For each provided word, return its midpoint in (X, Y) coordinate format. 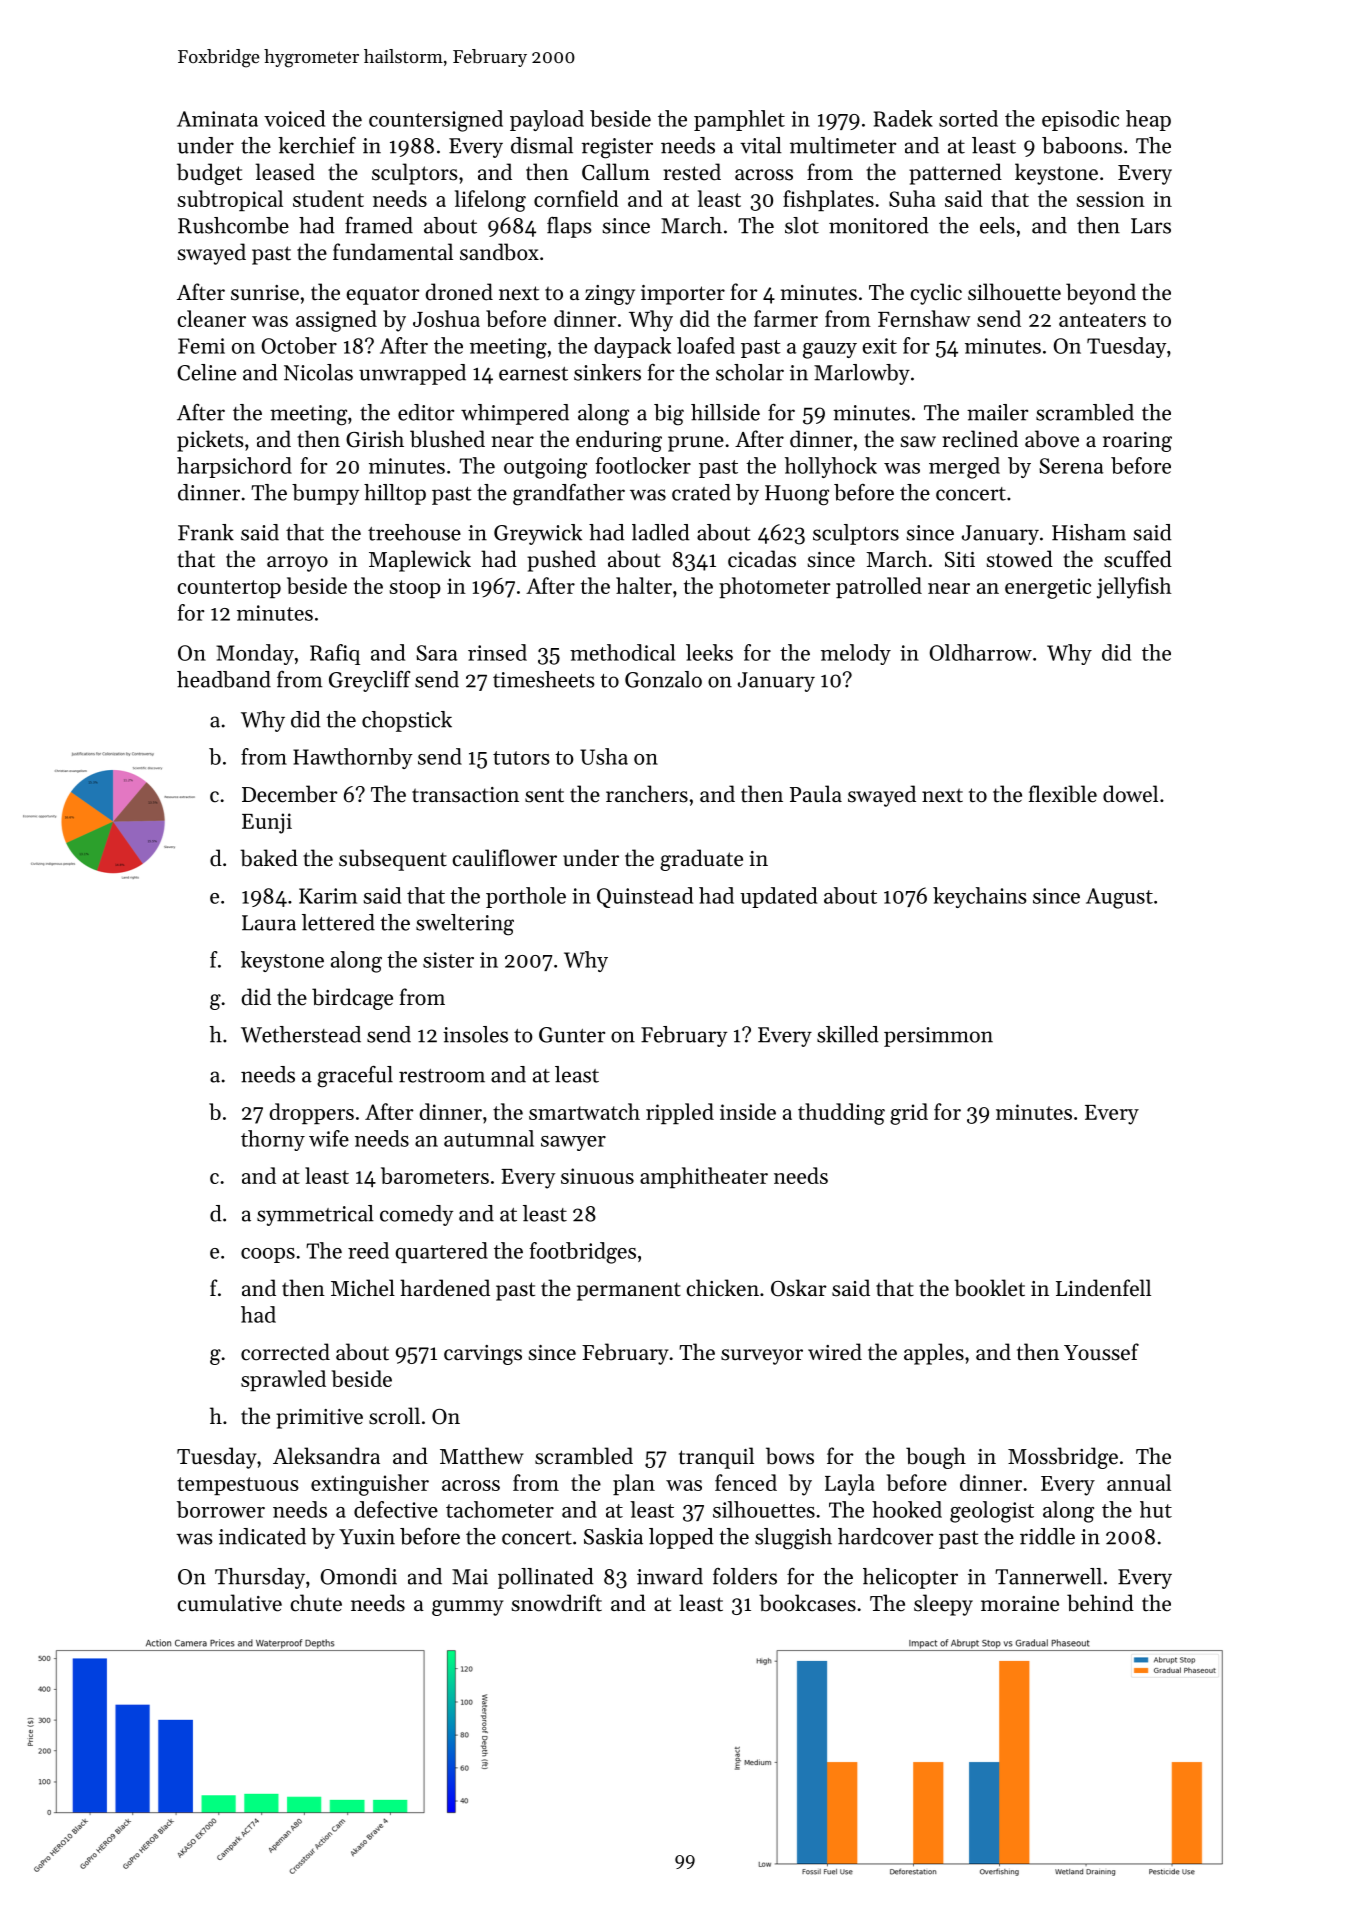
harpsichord (234, 467)
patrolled (879, 587)
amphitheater (704, 1177)
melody (856, 654)
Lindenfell (1103, 1288)
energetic (1048, 588)
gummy (468, 1608)
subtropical (230, 200)
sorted (968, 118)
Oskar (799, 1288)
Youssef (1101, 1352)
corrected (285, 1352)
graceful (355, 1077)
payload (547, 120)
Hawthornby (353, 758)
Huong (797, 495)
